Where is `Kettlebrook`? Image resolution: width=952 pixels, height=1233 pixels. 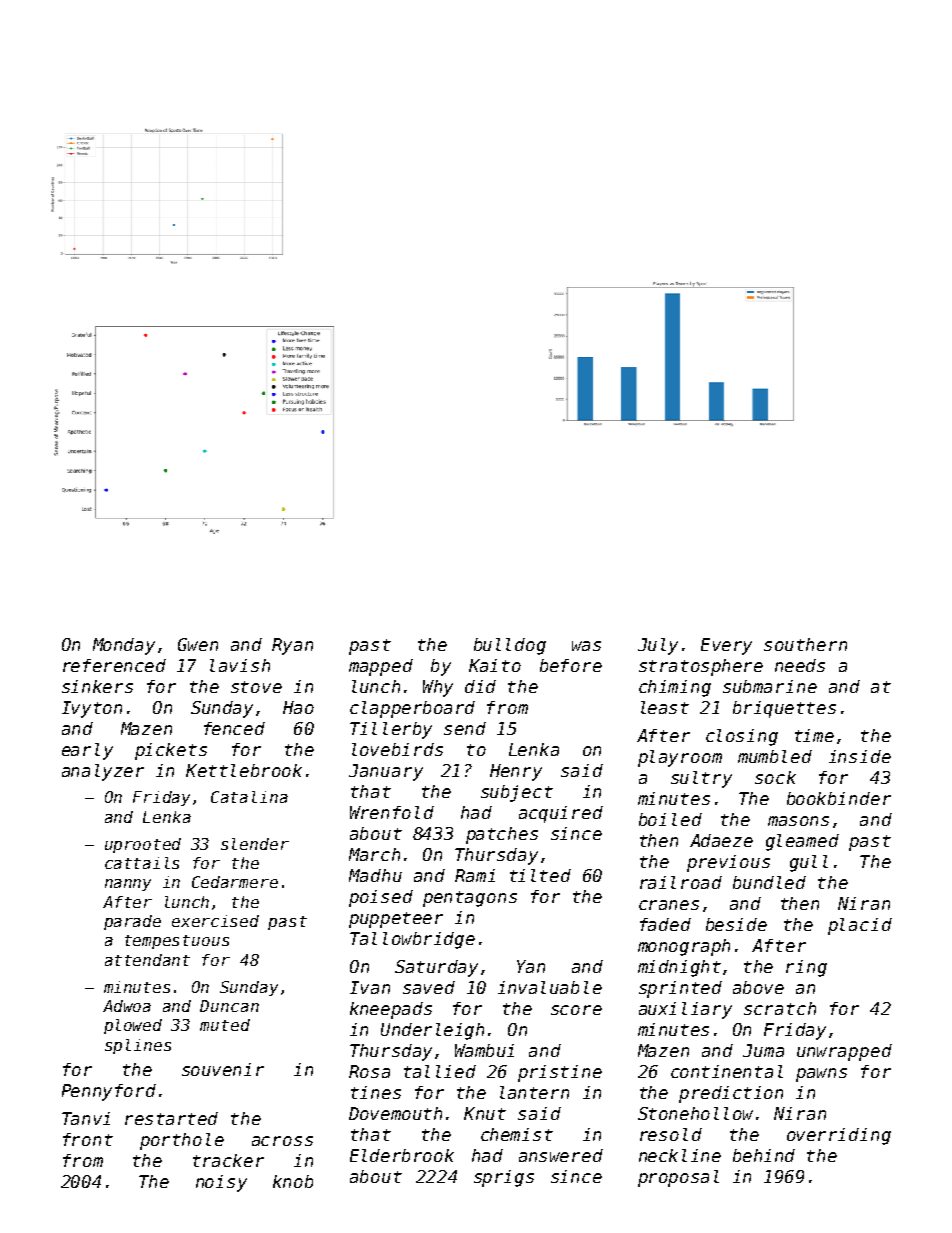 Kettlebrook is located at coordinates (244, 770).
